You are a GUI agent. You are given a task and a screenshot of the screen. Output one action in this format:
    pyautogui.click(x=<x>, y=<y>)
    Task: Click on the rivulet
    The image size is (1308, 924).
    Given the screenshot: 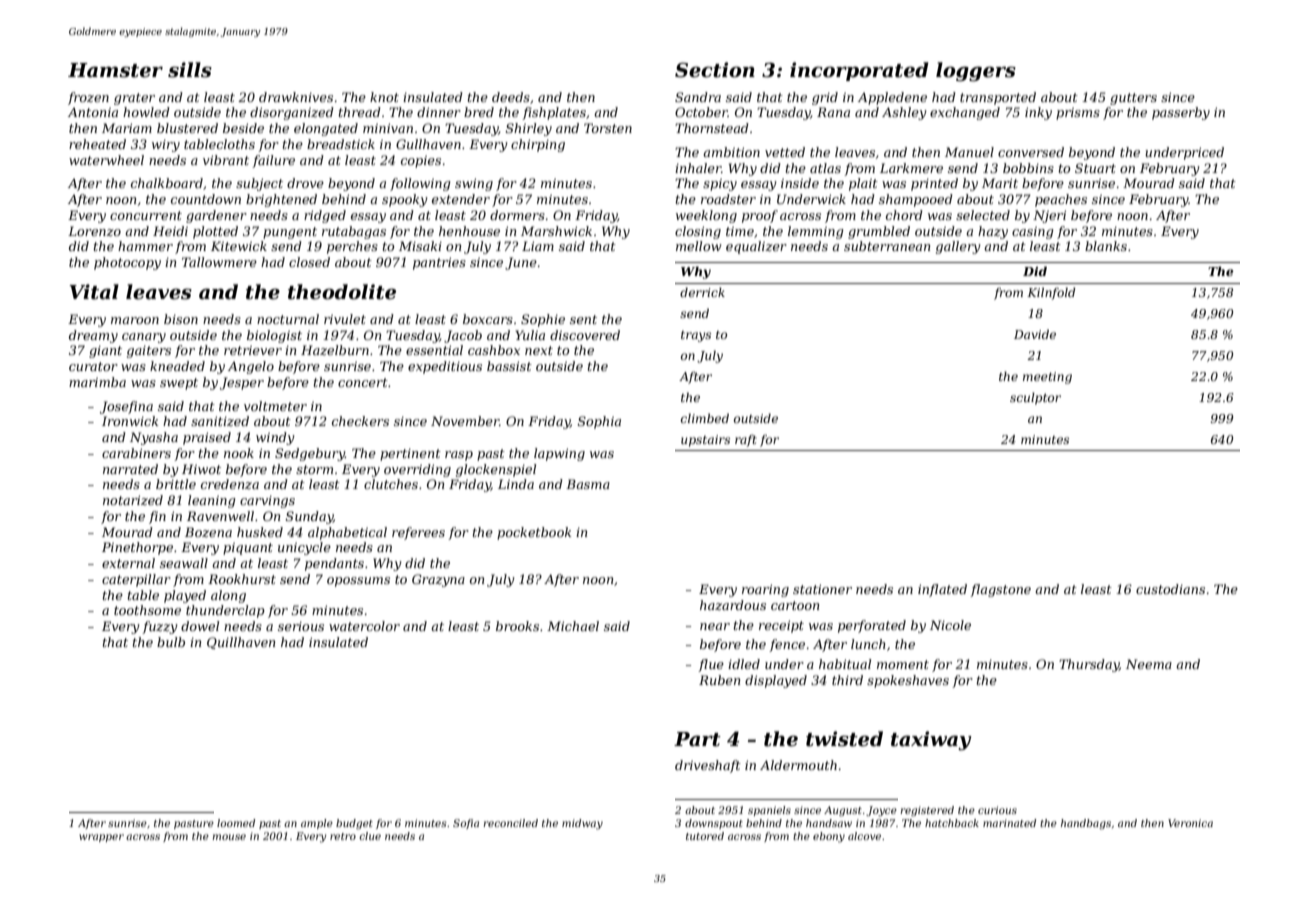 What is the action you would take?
    pyautogui.click(x=345, y=319)
